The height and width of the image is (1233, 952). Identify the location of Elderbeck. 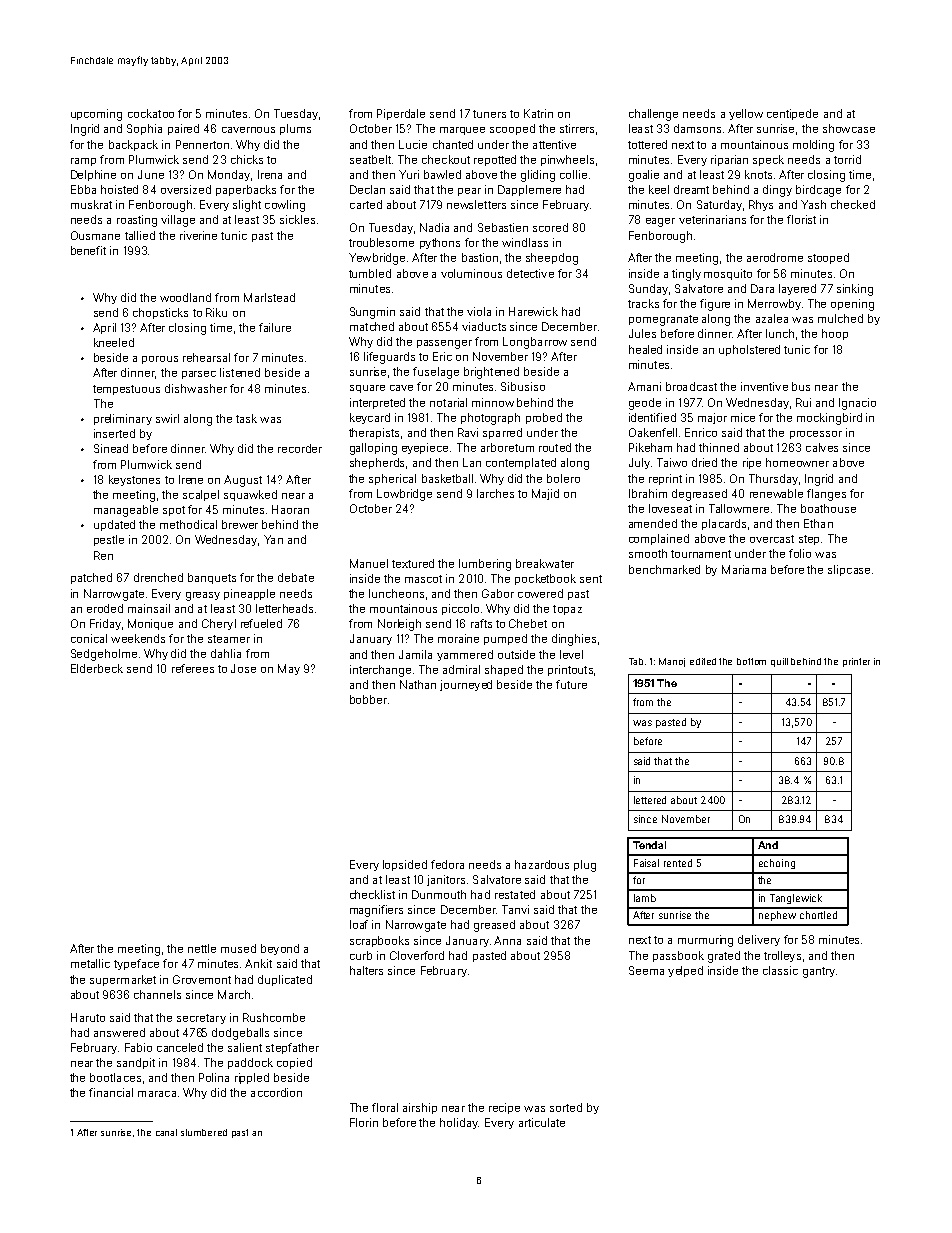
(97, 668).
